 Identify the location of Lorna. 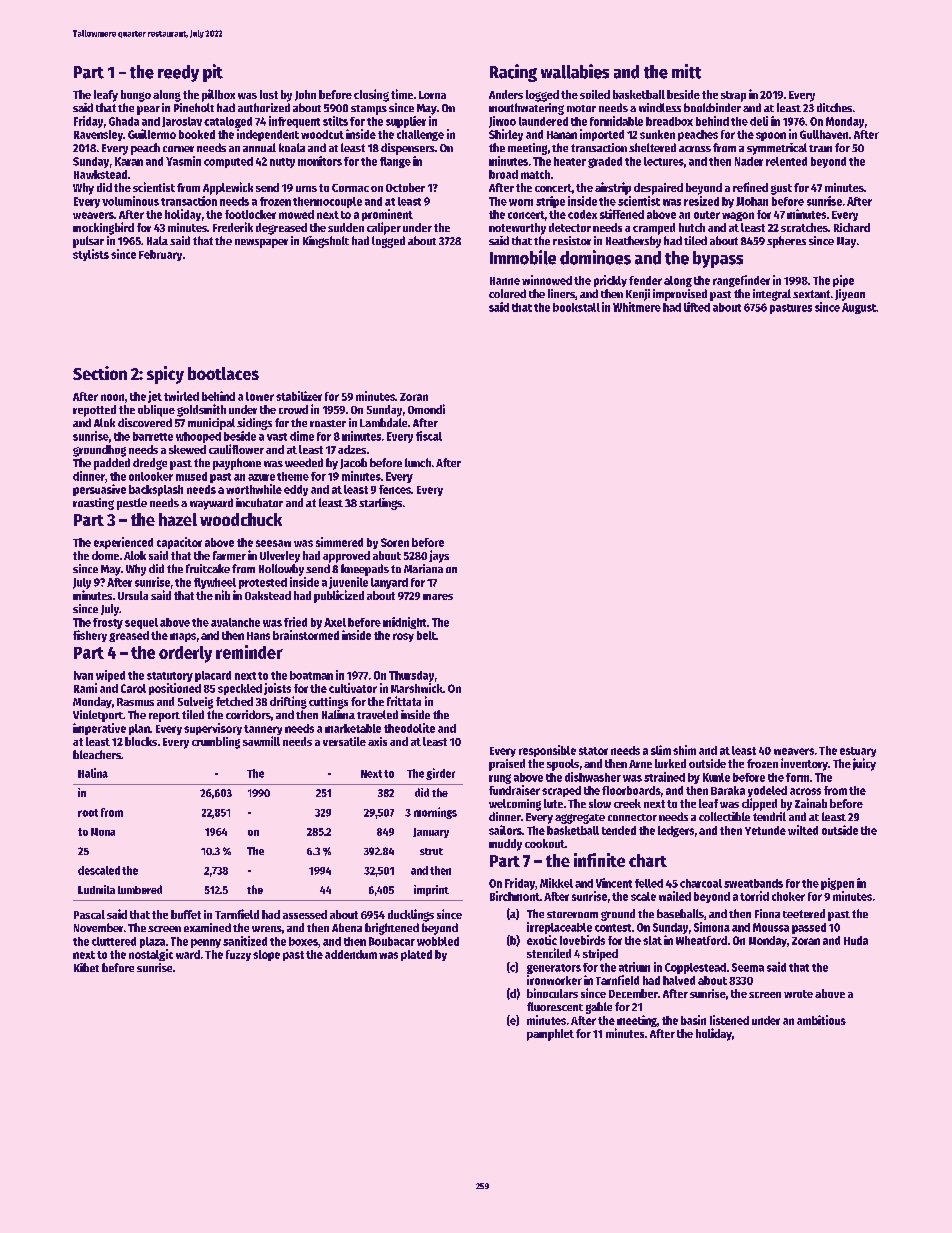
(432, 95).
